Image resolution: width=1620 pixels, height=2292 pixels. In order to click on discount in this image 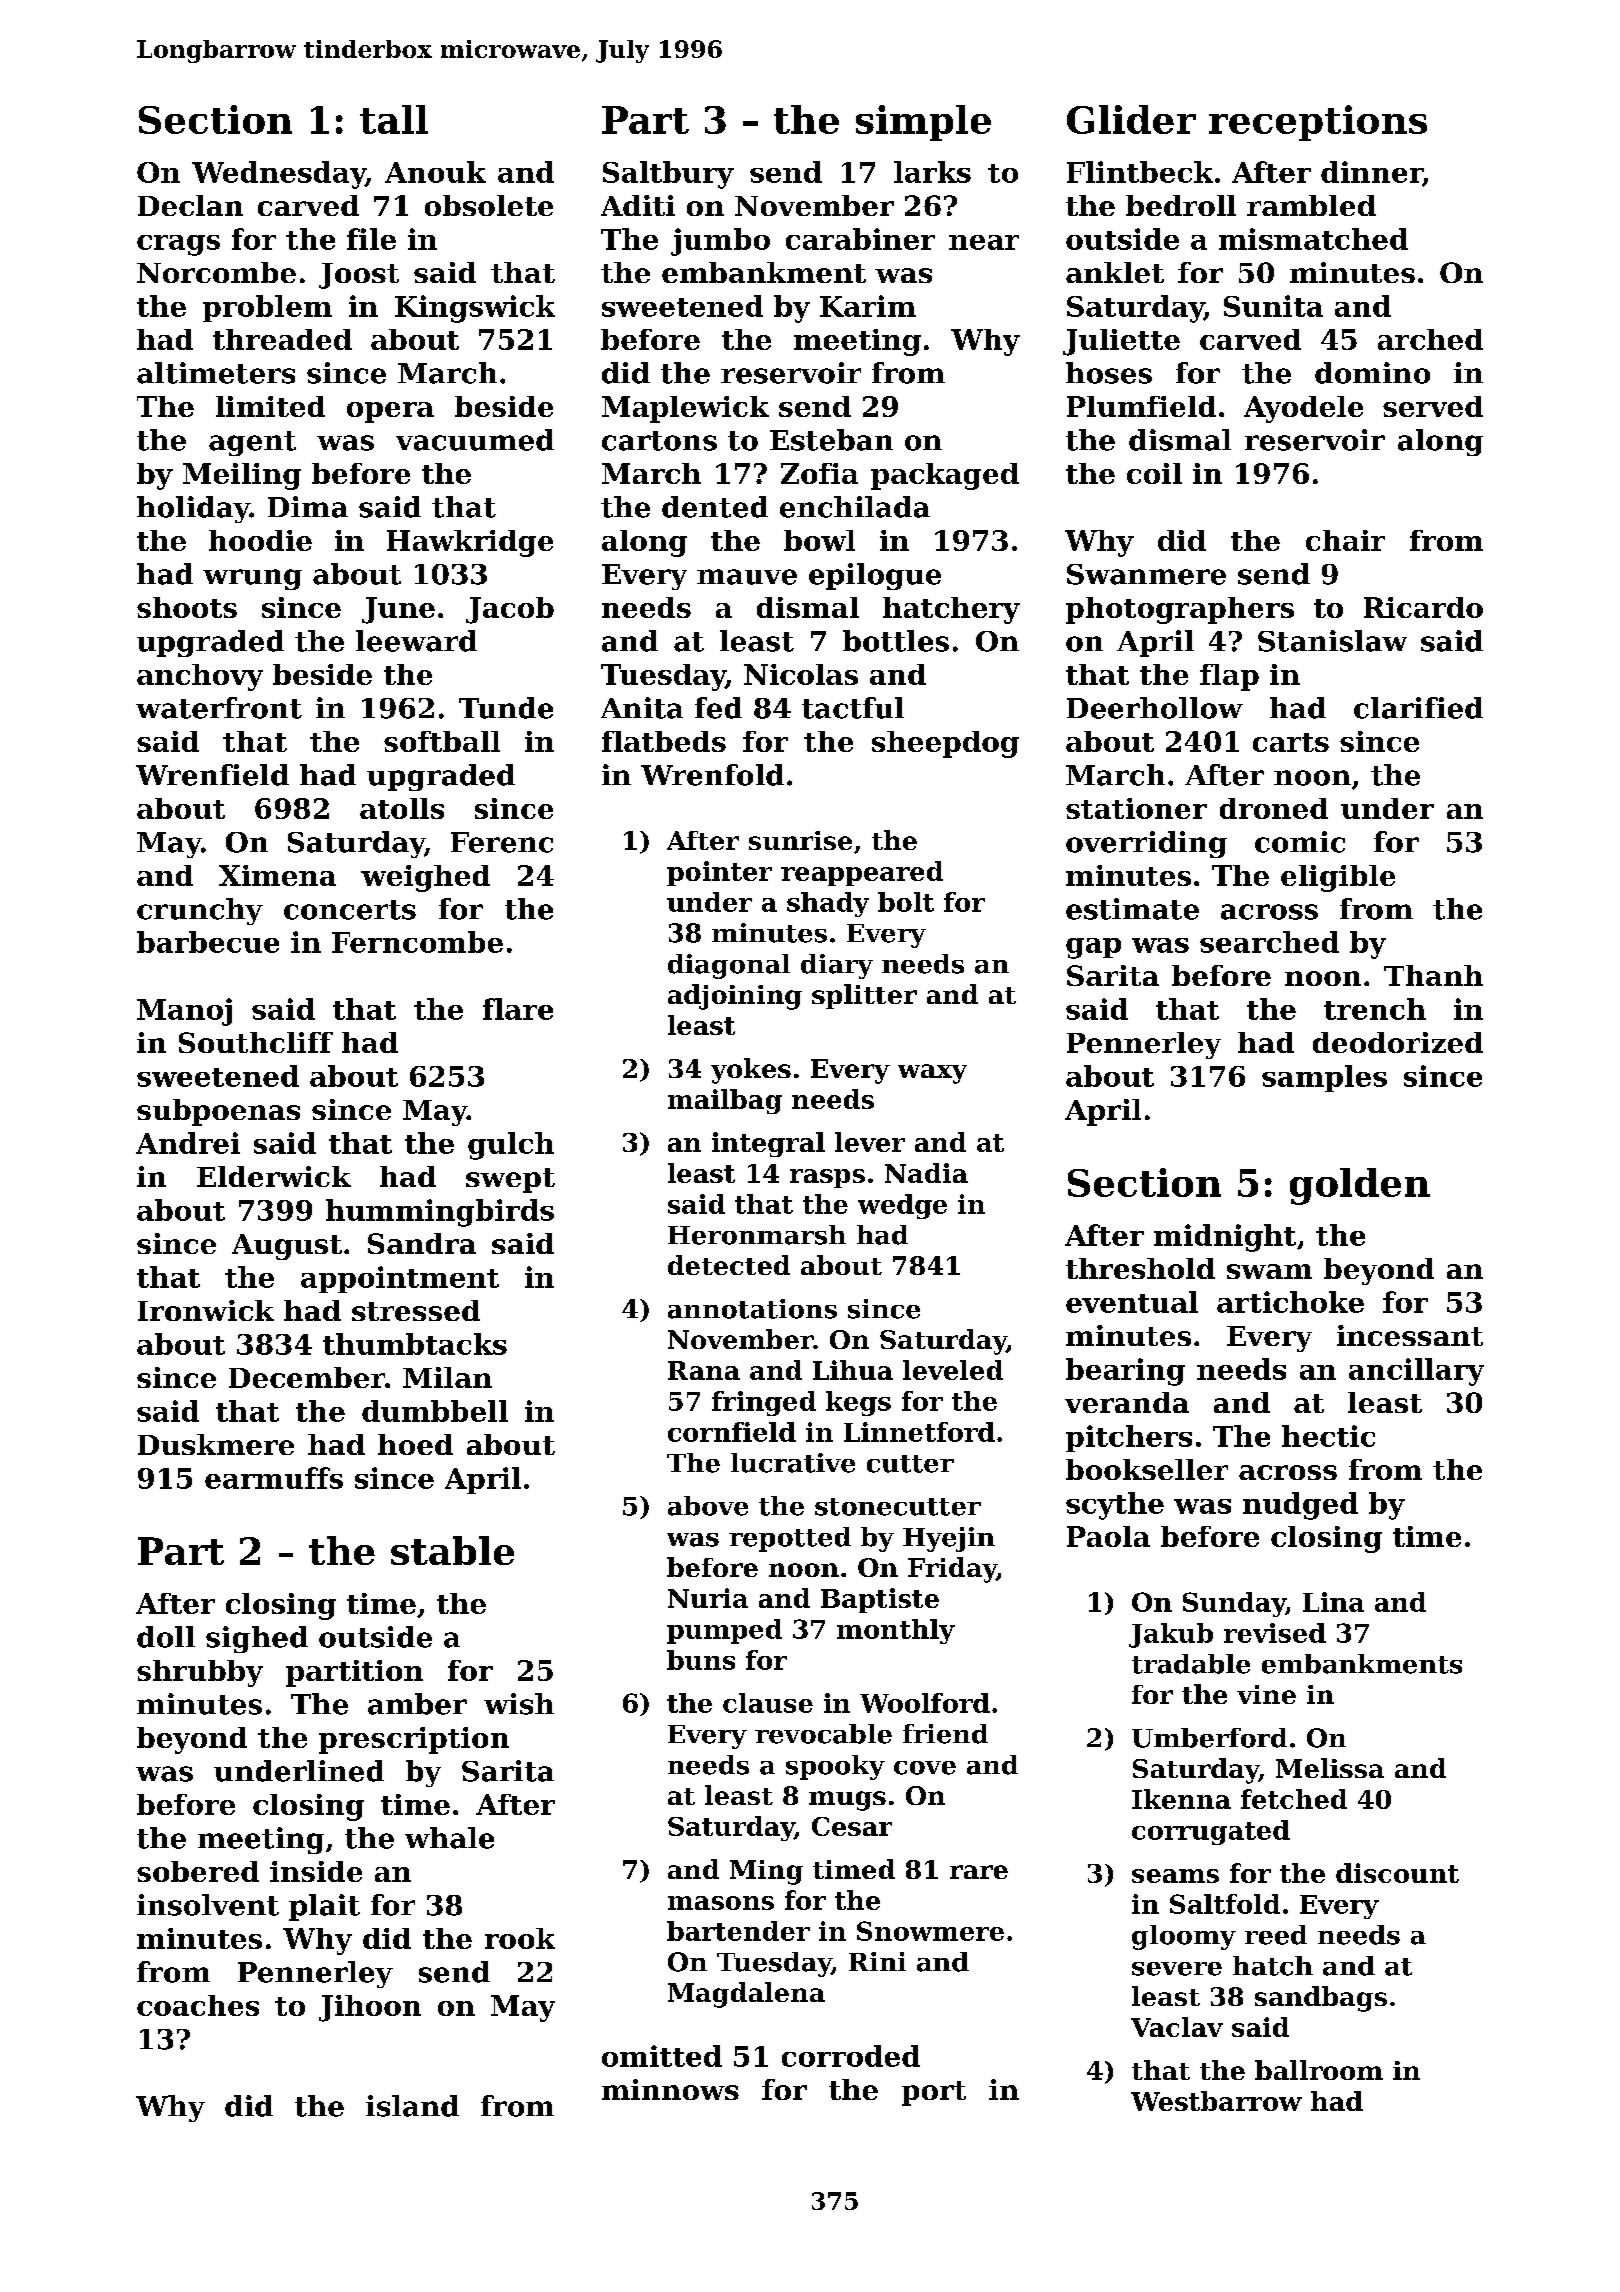, I will do `click(1397, 1873)`.
